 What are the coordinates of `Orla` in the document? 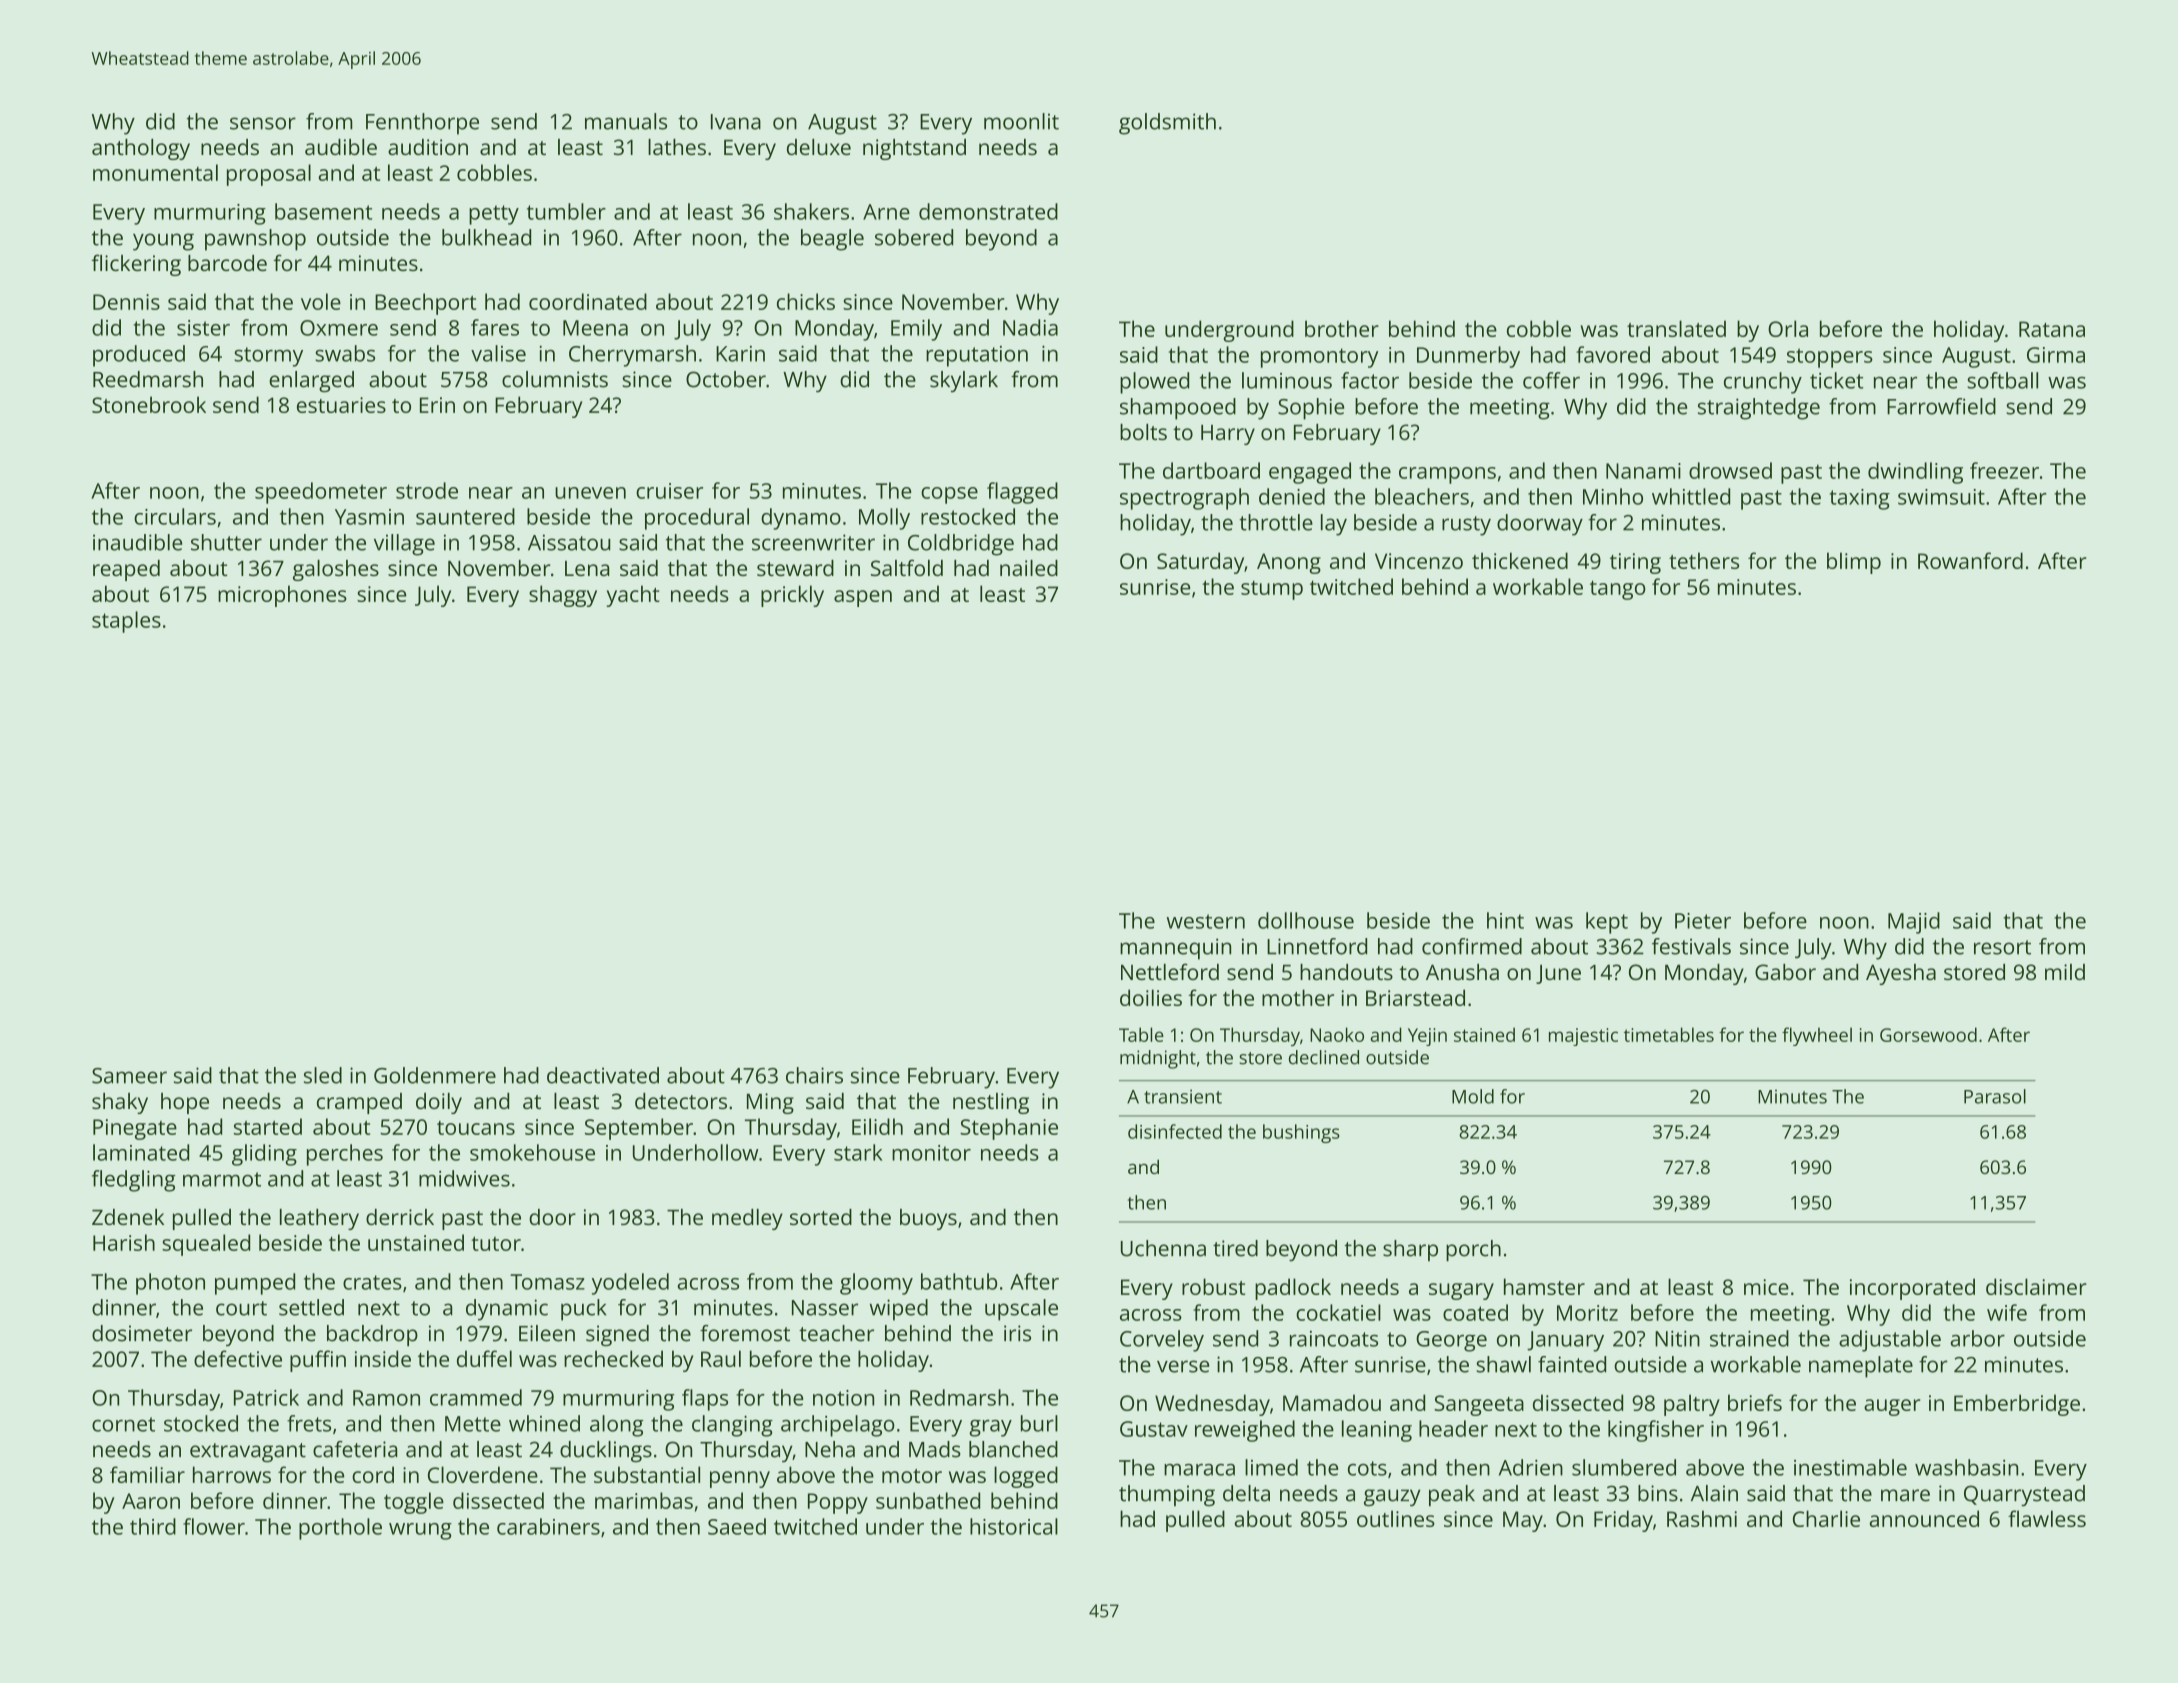 It's located at (1788, 328).
